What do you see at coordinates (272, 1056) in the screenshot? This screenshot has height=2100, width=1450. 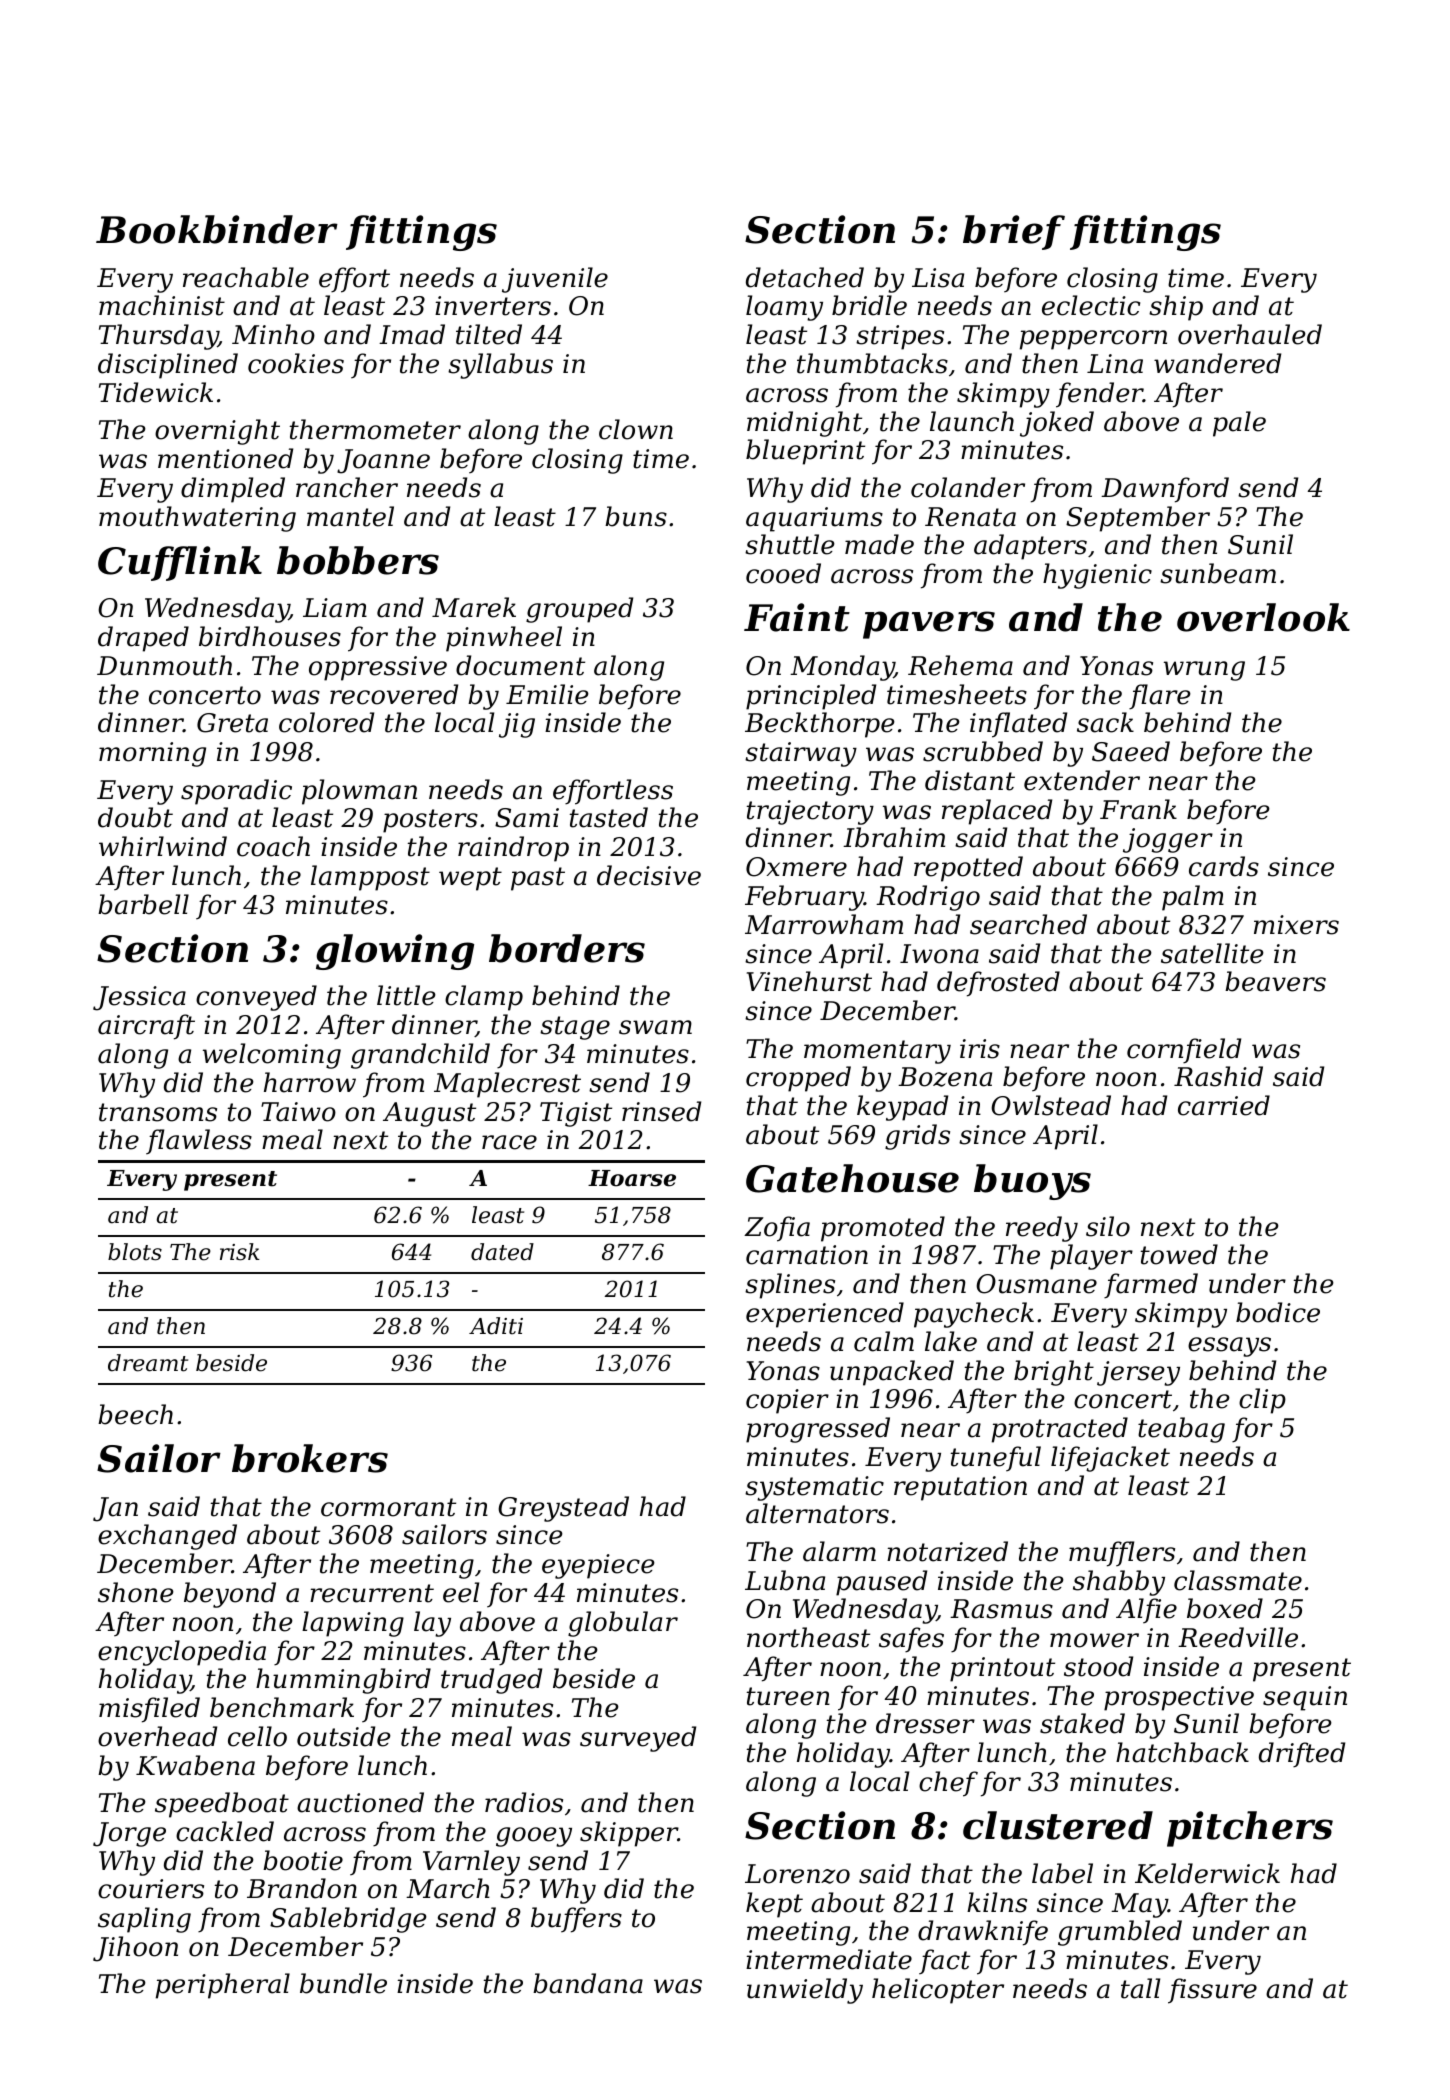 I see `welcoming` at bounding box center [272, 1056].
